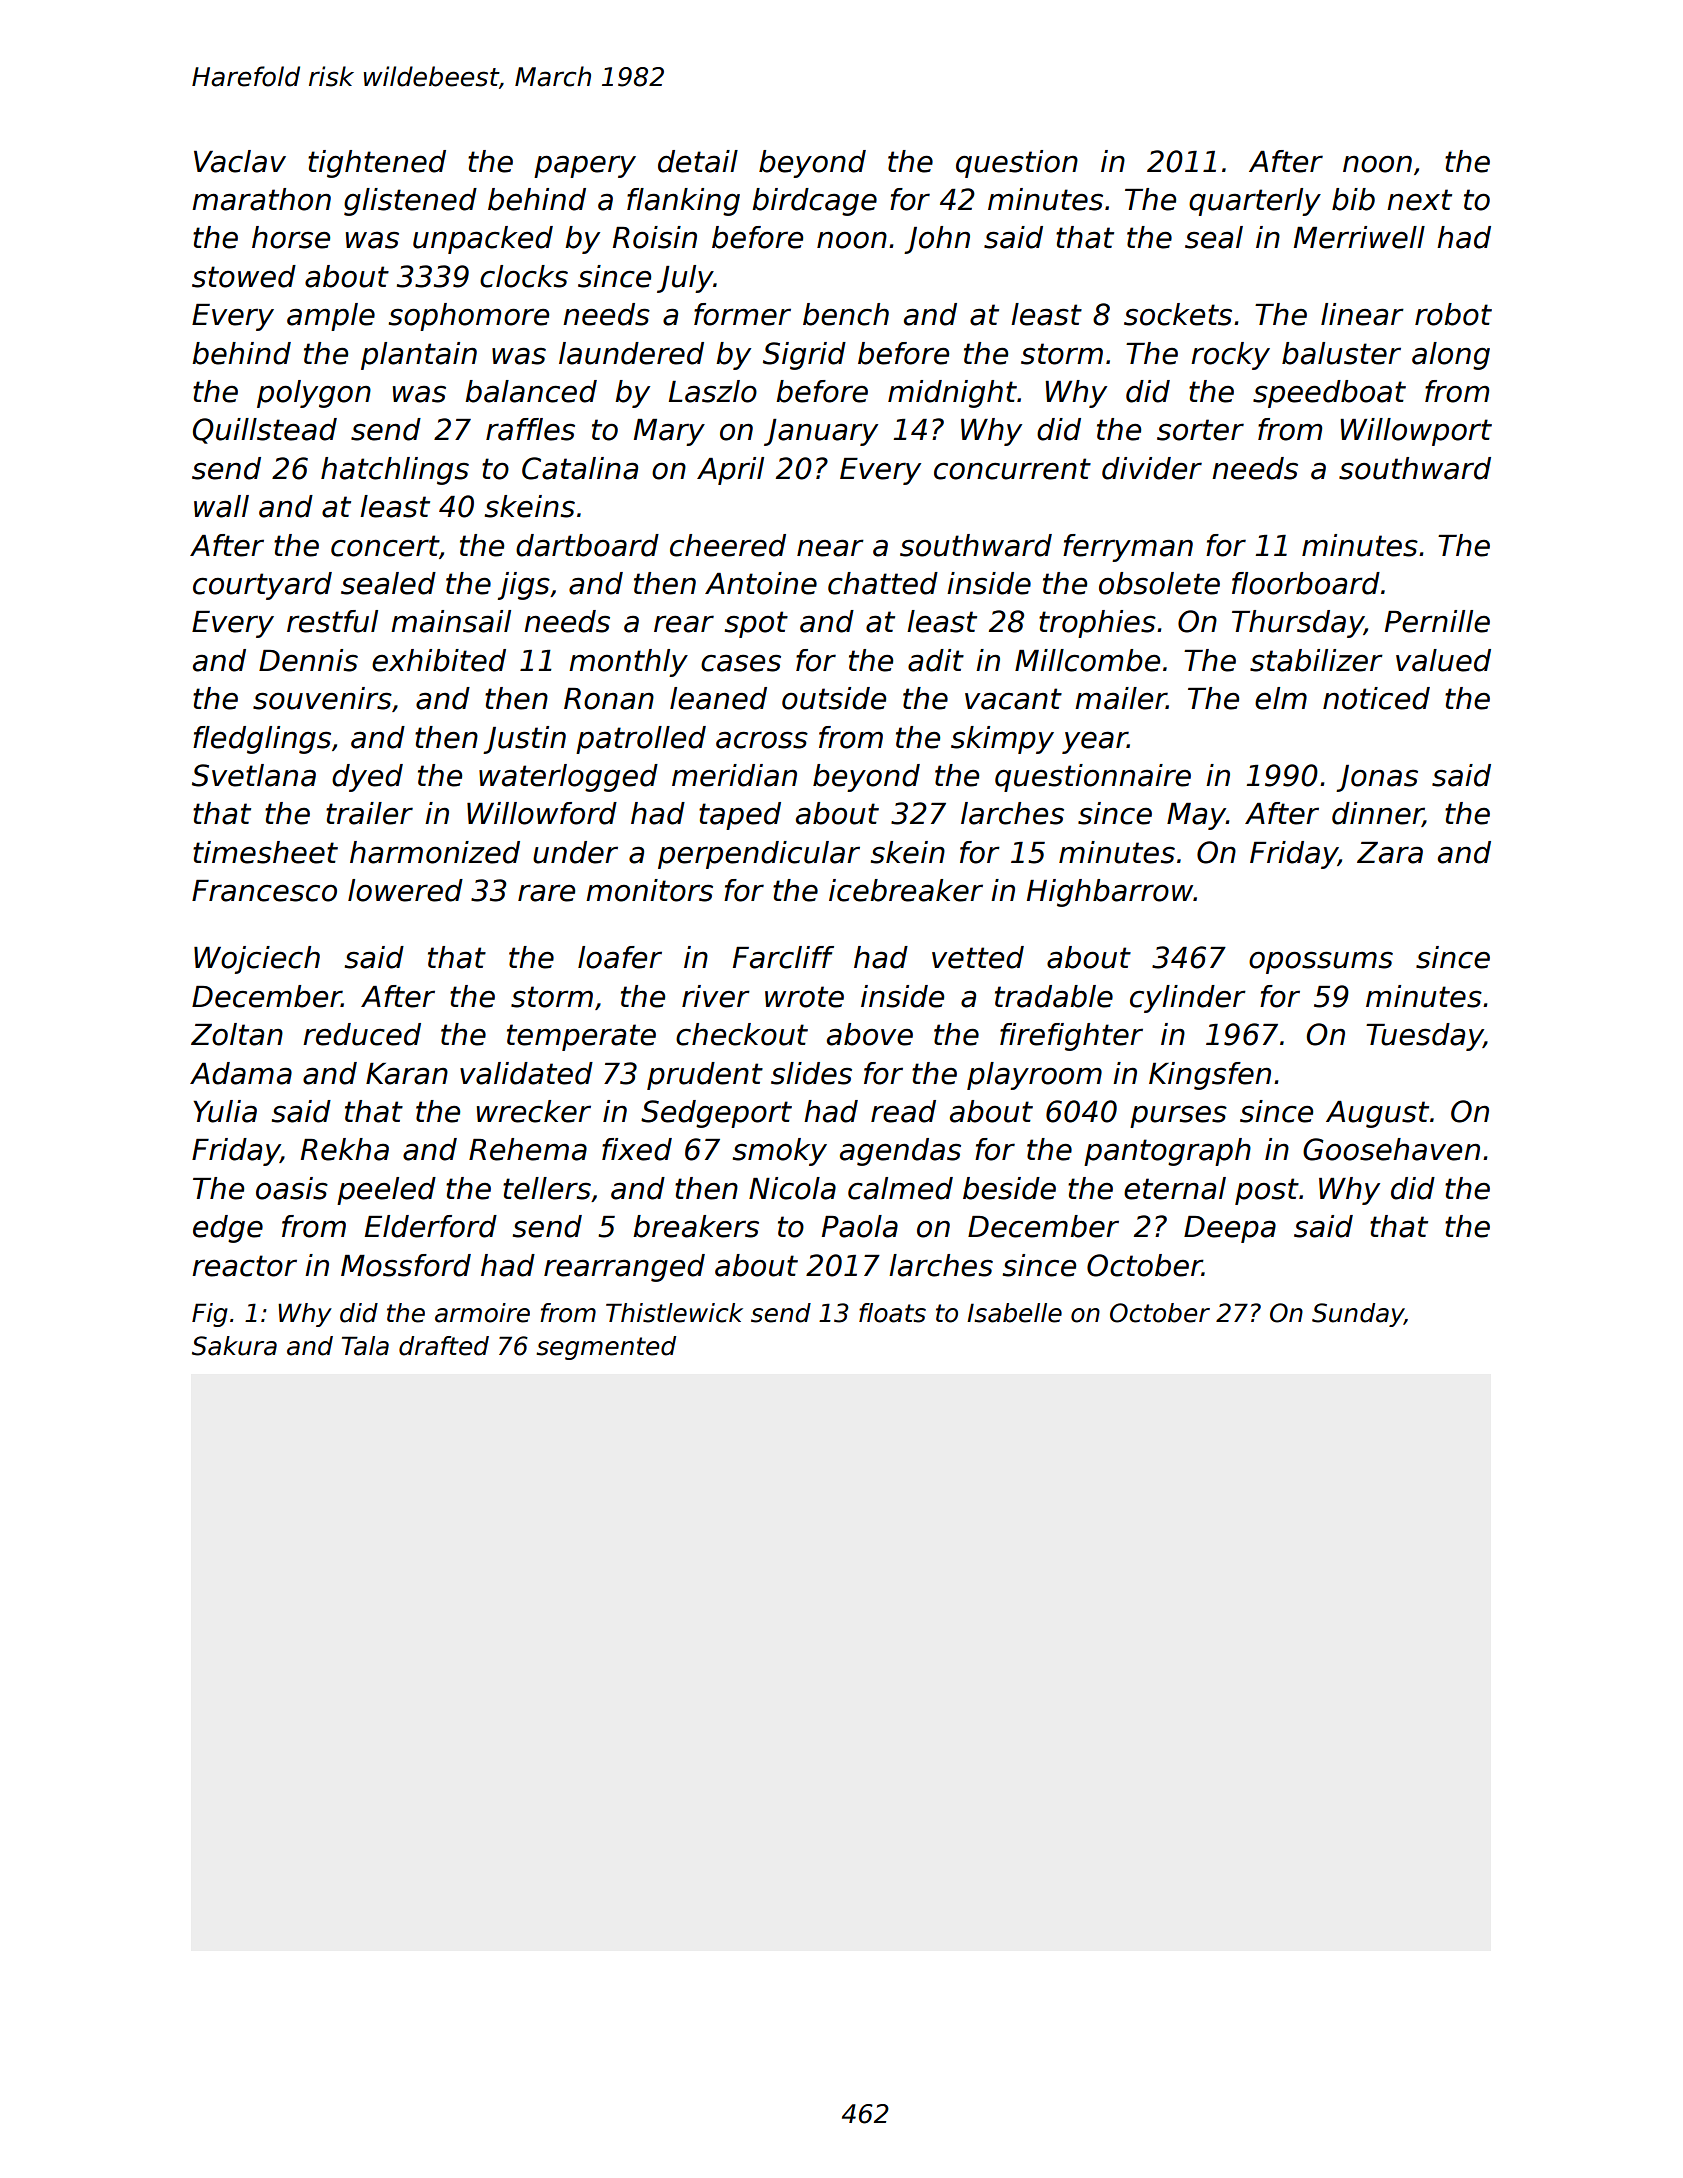  What do you see at coordinates (1298, 624) in the screenshot?
I see `Thursday` at bounding box center [1298, 624].
